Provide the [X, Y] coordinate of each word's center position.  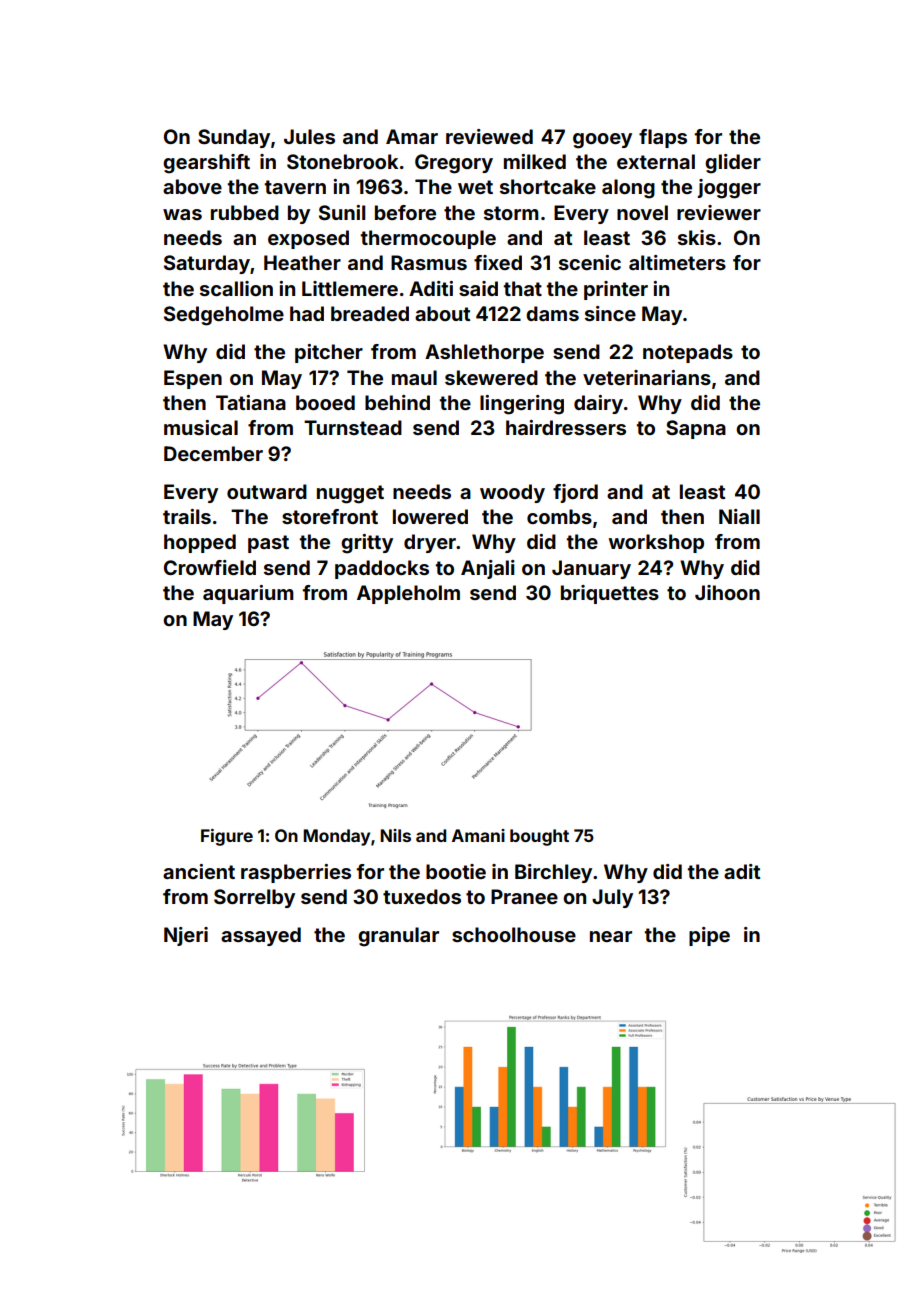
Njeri [186, 936]
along [628, 189]
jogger [729, 189]
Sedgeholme [224, 316]
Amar [412, 136]
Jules [309, 136]
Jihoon [727, 592]
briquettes [610, 594]
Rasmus [429, 262]
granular [398, 937]
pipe [709, 936]
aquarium [248, 594]
